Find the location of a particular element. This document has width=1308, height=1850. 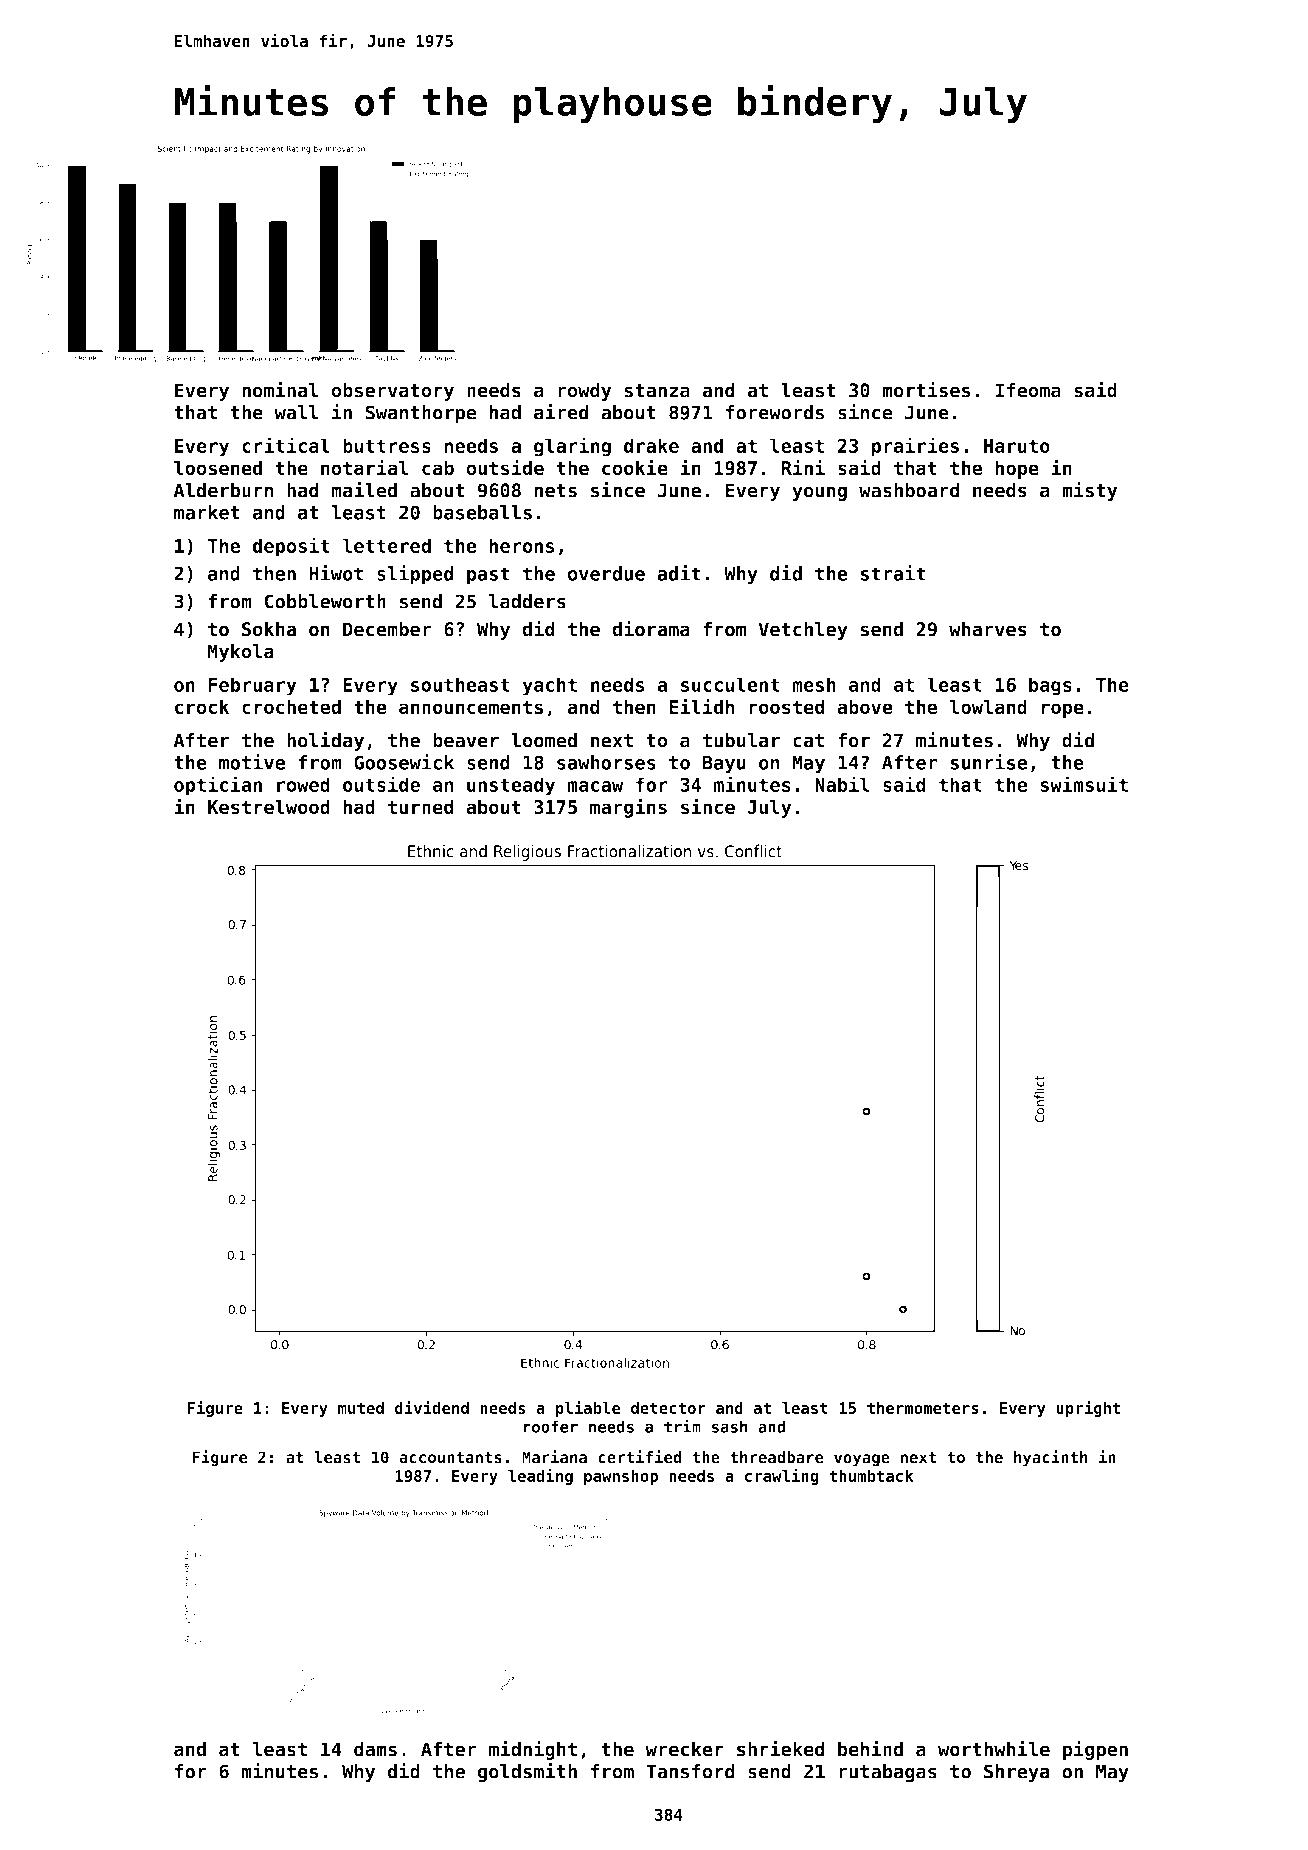

Kestrelwood is located at coordinates (269, 807).
